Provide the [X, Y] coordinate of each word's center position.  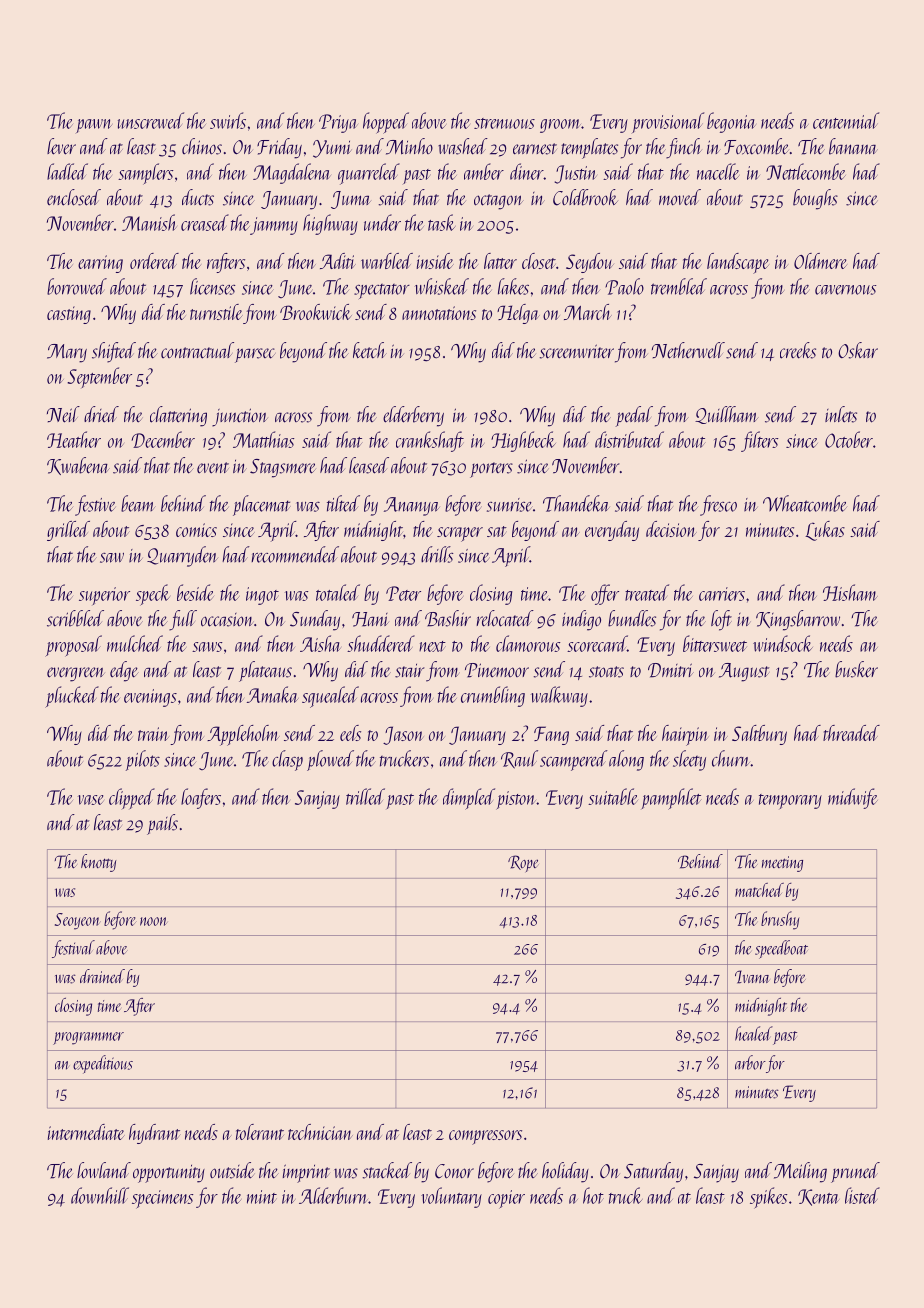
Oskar [858, 350]
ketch [370, 350]
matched [759, 890]
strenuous [504, 123]
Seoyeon [78, 921]
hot [593, 1195]
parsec [255, 355]
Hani [370, 619]
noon [153, 921]
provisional [668, 122]
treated [647, 592]
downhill [100, 1195]
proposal [73, 646]
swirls [228, 120]
